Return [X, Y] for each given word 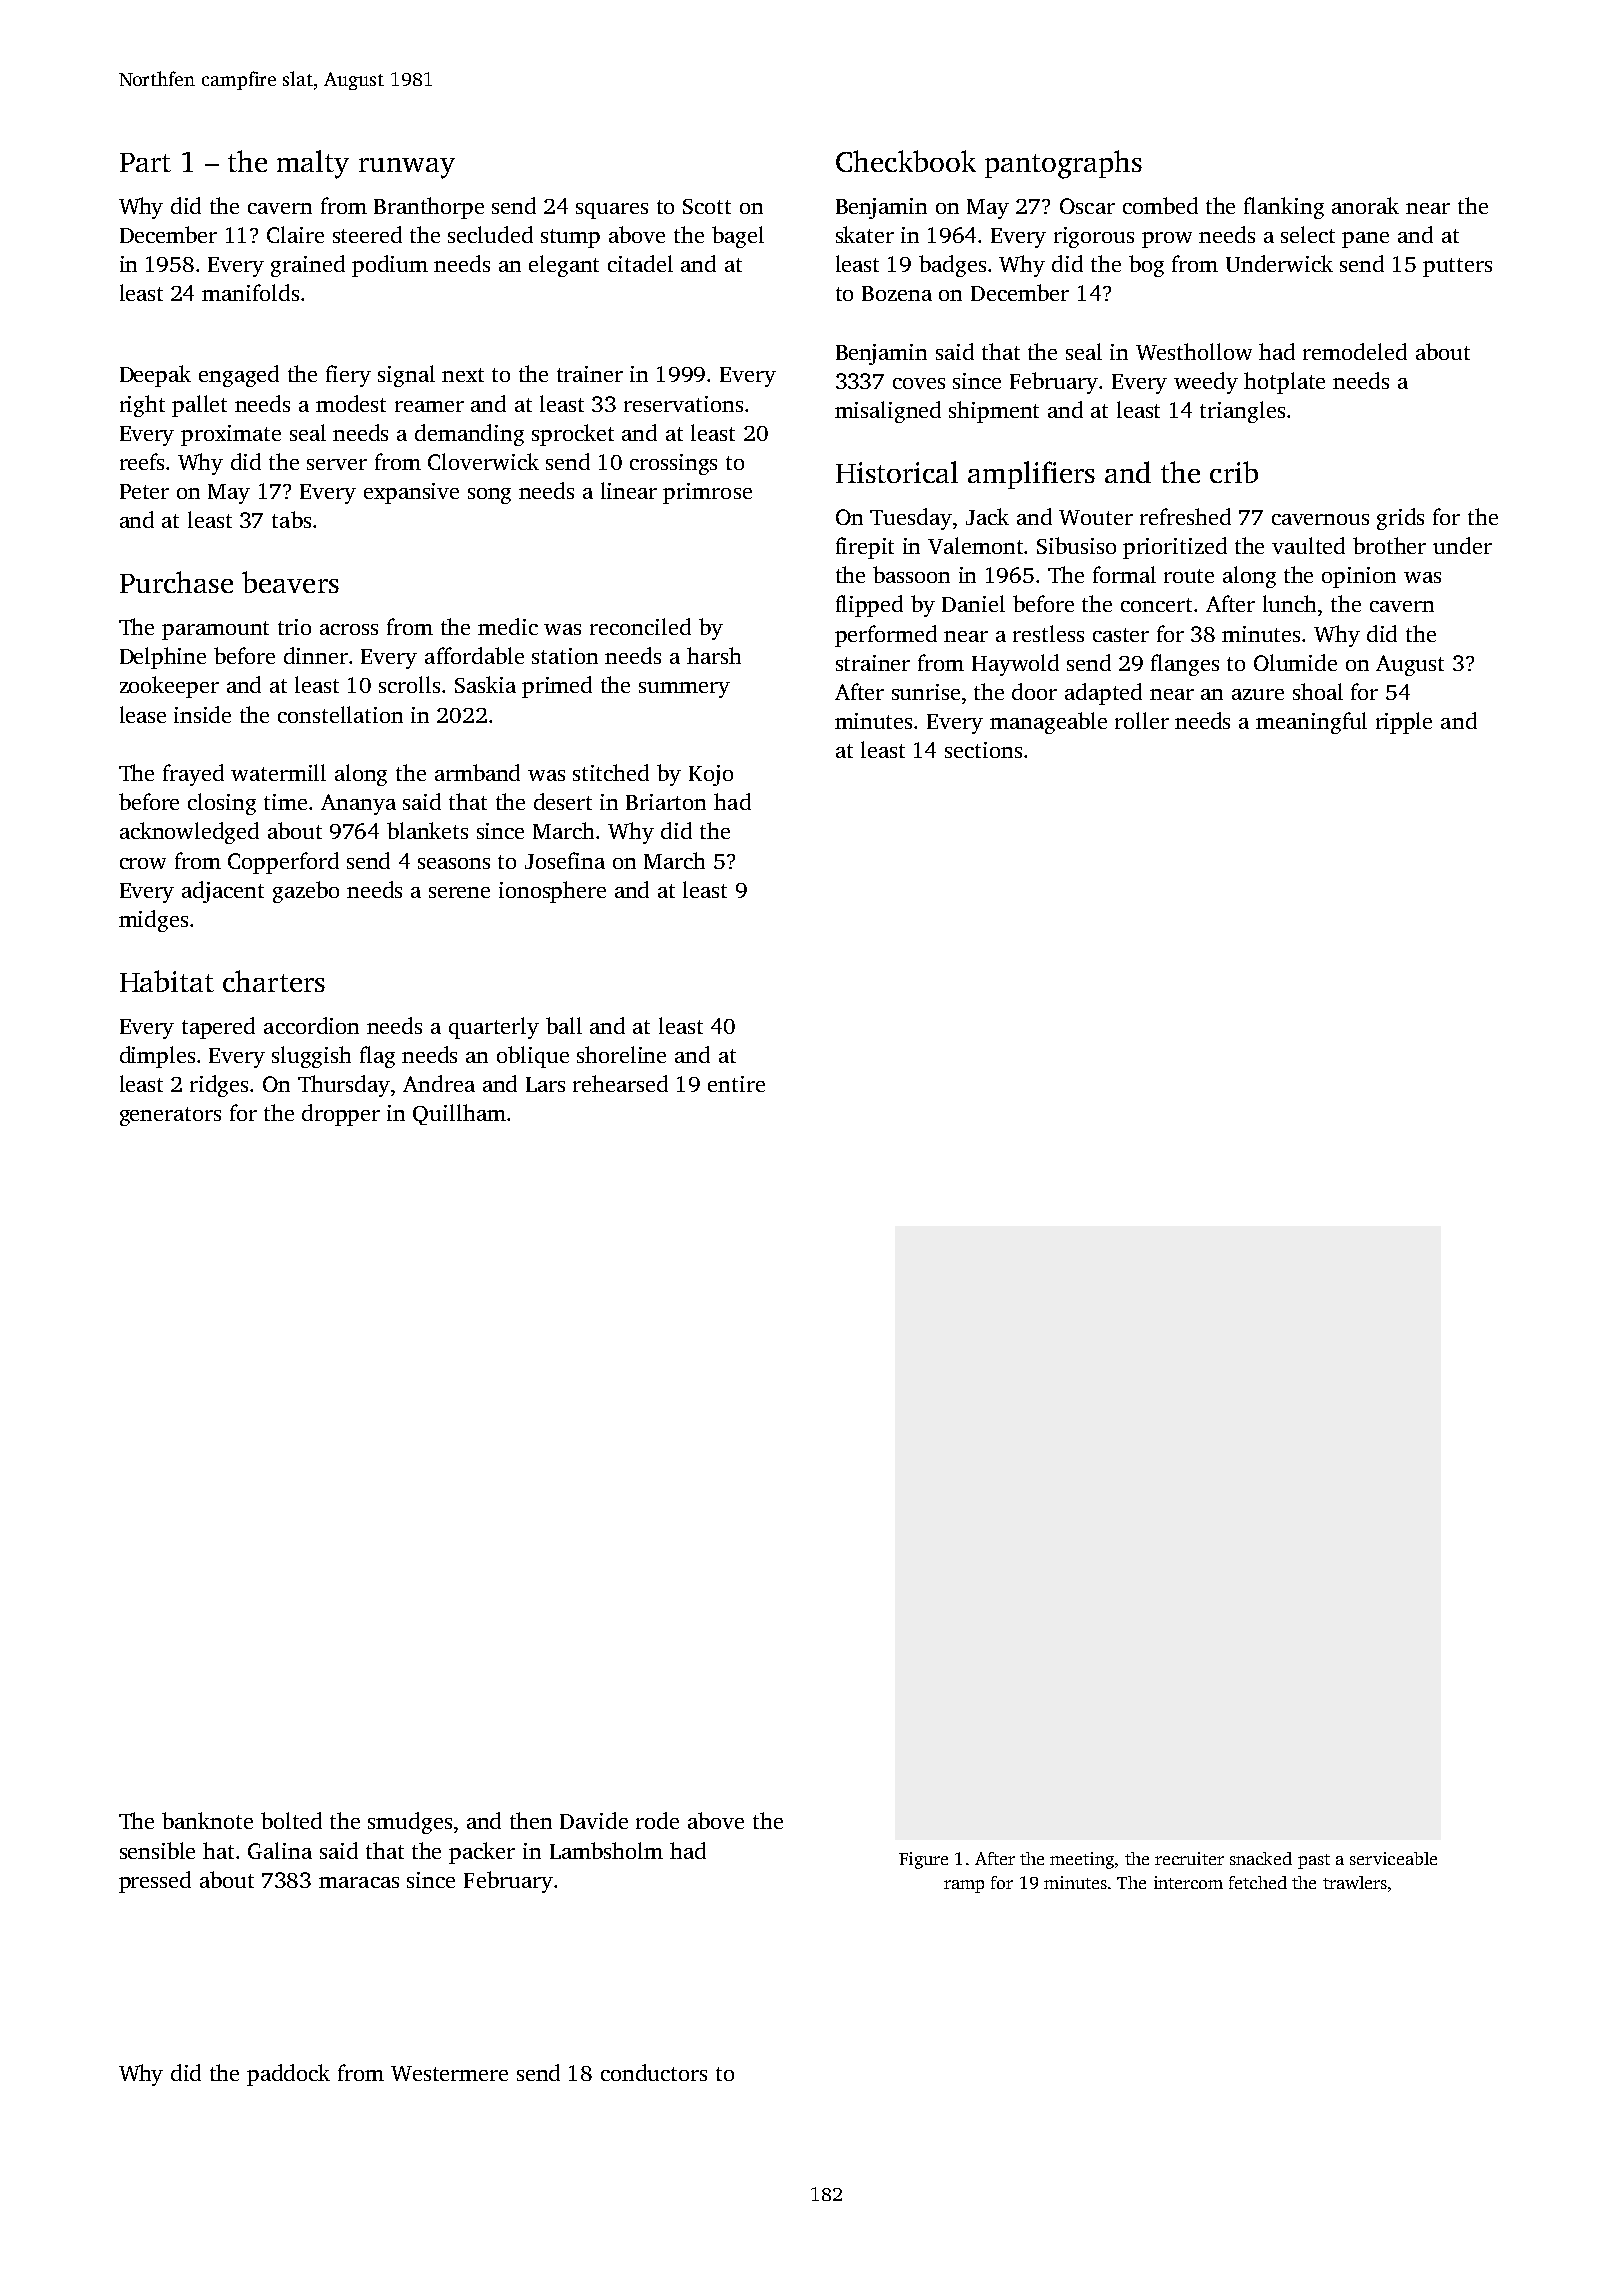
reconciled [640, 626]
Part [145, 162]
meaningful [1311, 723]
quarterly [494, 1028]
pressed [155, 1882]
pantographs [1063, 164]
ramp [964, 1886]
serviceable [1393, 1858]
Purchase [176, 582]
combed [1160, 205]
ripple [1404, 723]
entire [736, 1084]
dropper [341, 1115]
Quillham [459, 1114]
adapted [1103, 694]
